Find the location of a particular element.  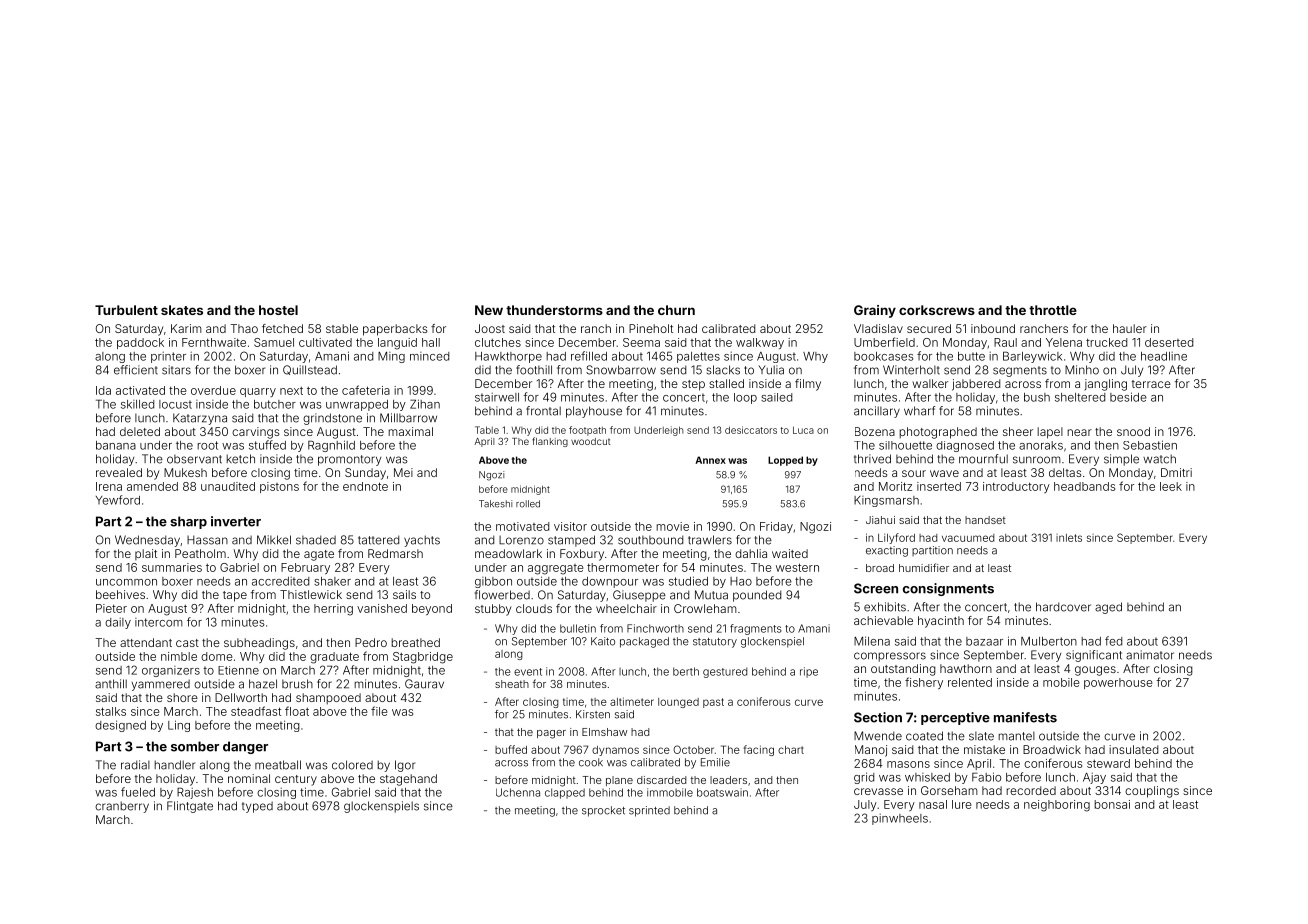

daily is located at coordinates (118, 623).
